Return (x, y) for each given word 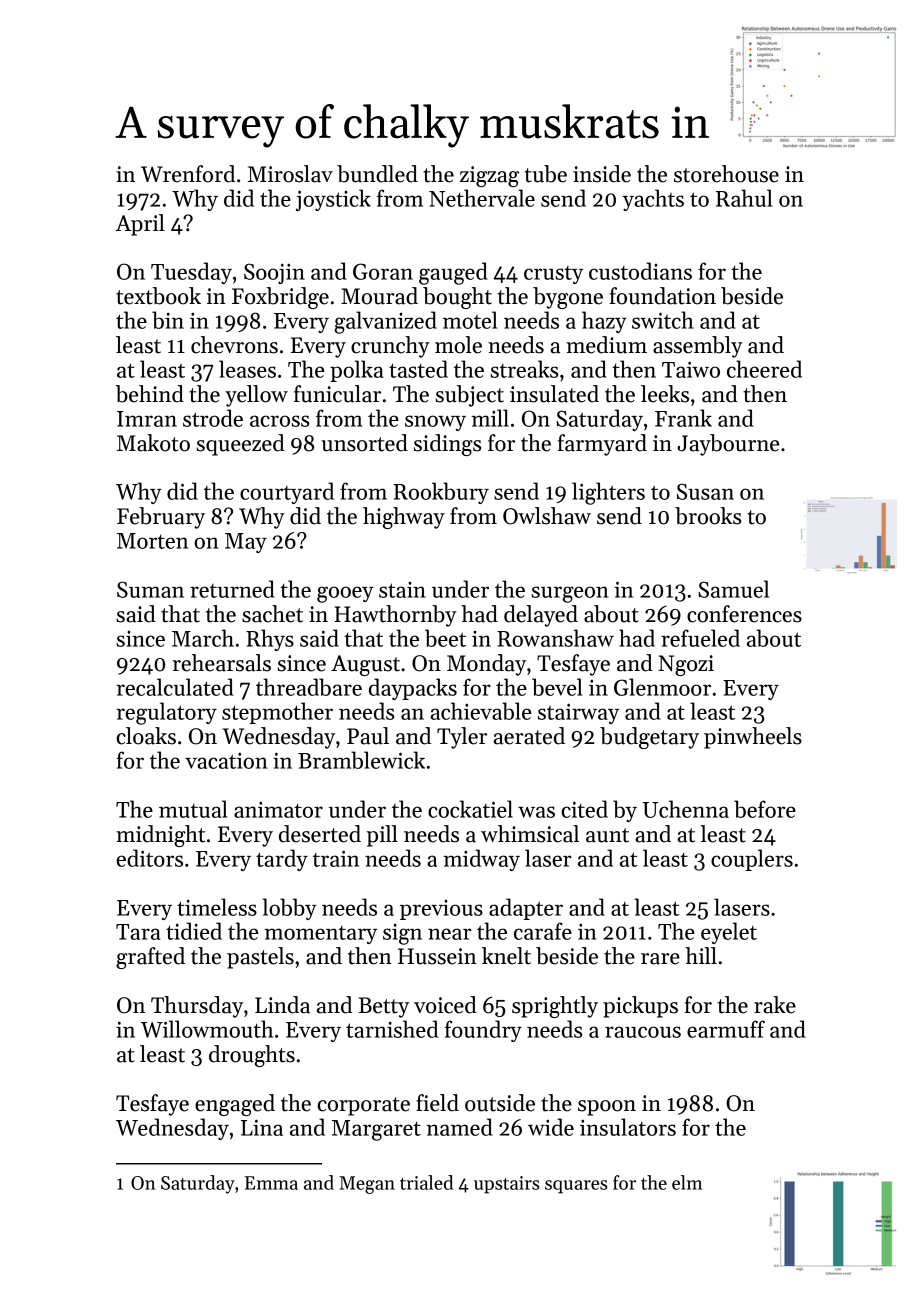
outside (500, 1103)
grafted (150, 958)
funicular (337, 394)
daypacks (413, 689)
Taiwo (691, 369)
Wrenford (188, 174)
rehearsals (222, 663)
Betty (384, 1007)
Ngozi (686, 665)
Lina (262, 1127)
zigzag (489, 176)
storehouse (726, 174)
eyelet (729, 933)
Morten (152, 541)
